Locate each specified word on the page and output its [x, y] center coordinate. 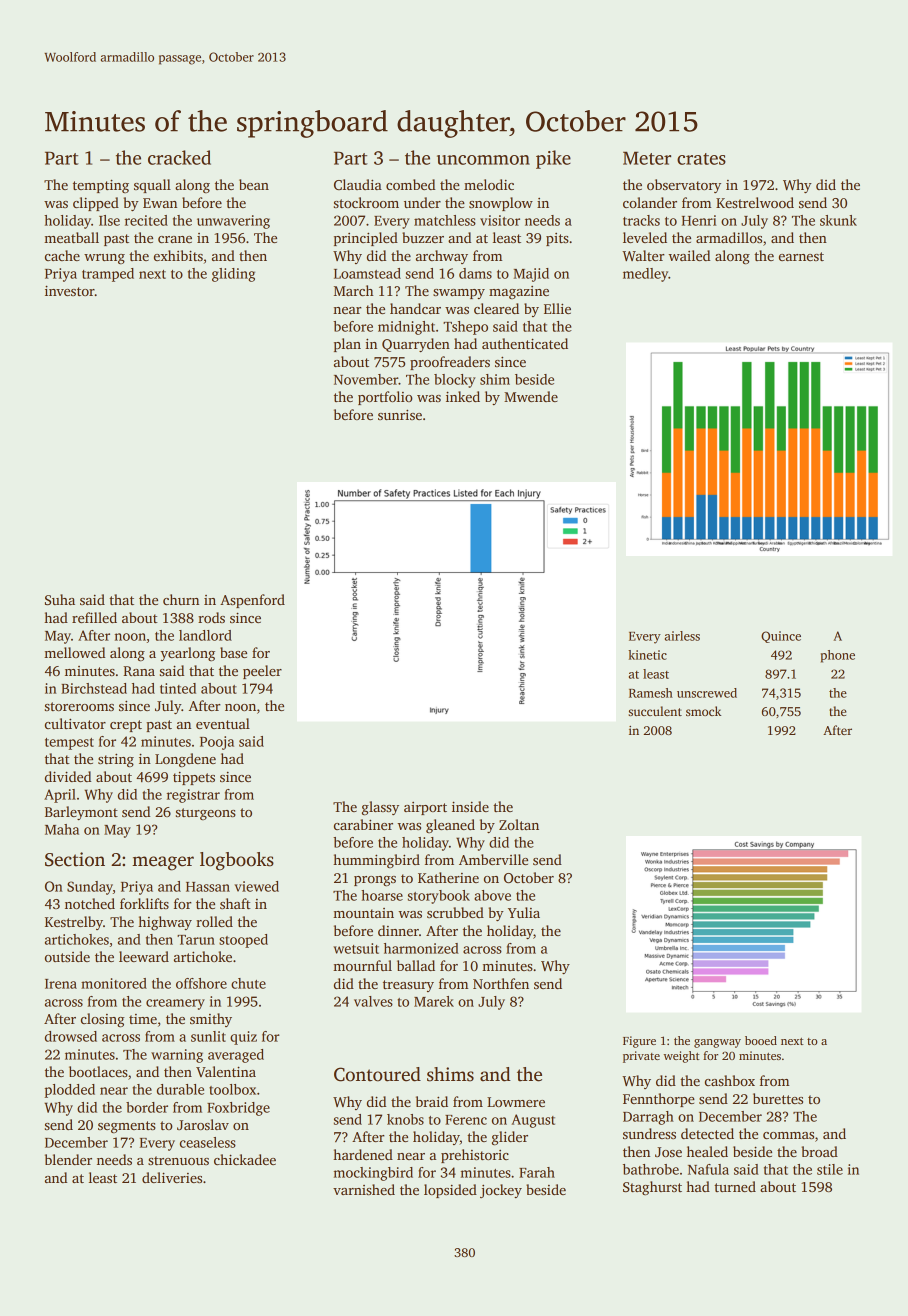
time [143, 1019]
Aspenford [252, 601]
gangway [717, 1043]
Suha [60, 599]
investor [70, 290]
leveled [645, 237]
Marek [434, 1001]
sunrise [400, 414]
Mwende [531, 396]
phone [838, 656]
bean [254, 184]
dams [475, 273]
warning [177, 1056]
